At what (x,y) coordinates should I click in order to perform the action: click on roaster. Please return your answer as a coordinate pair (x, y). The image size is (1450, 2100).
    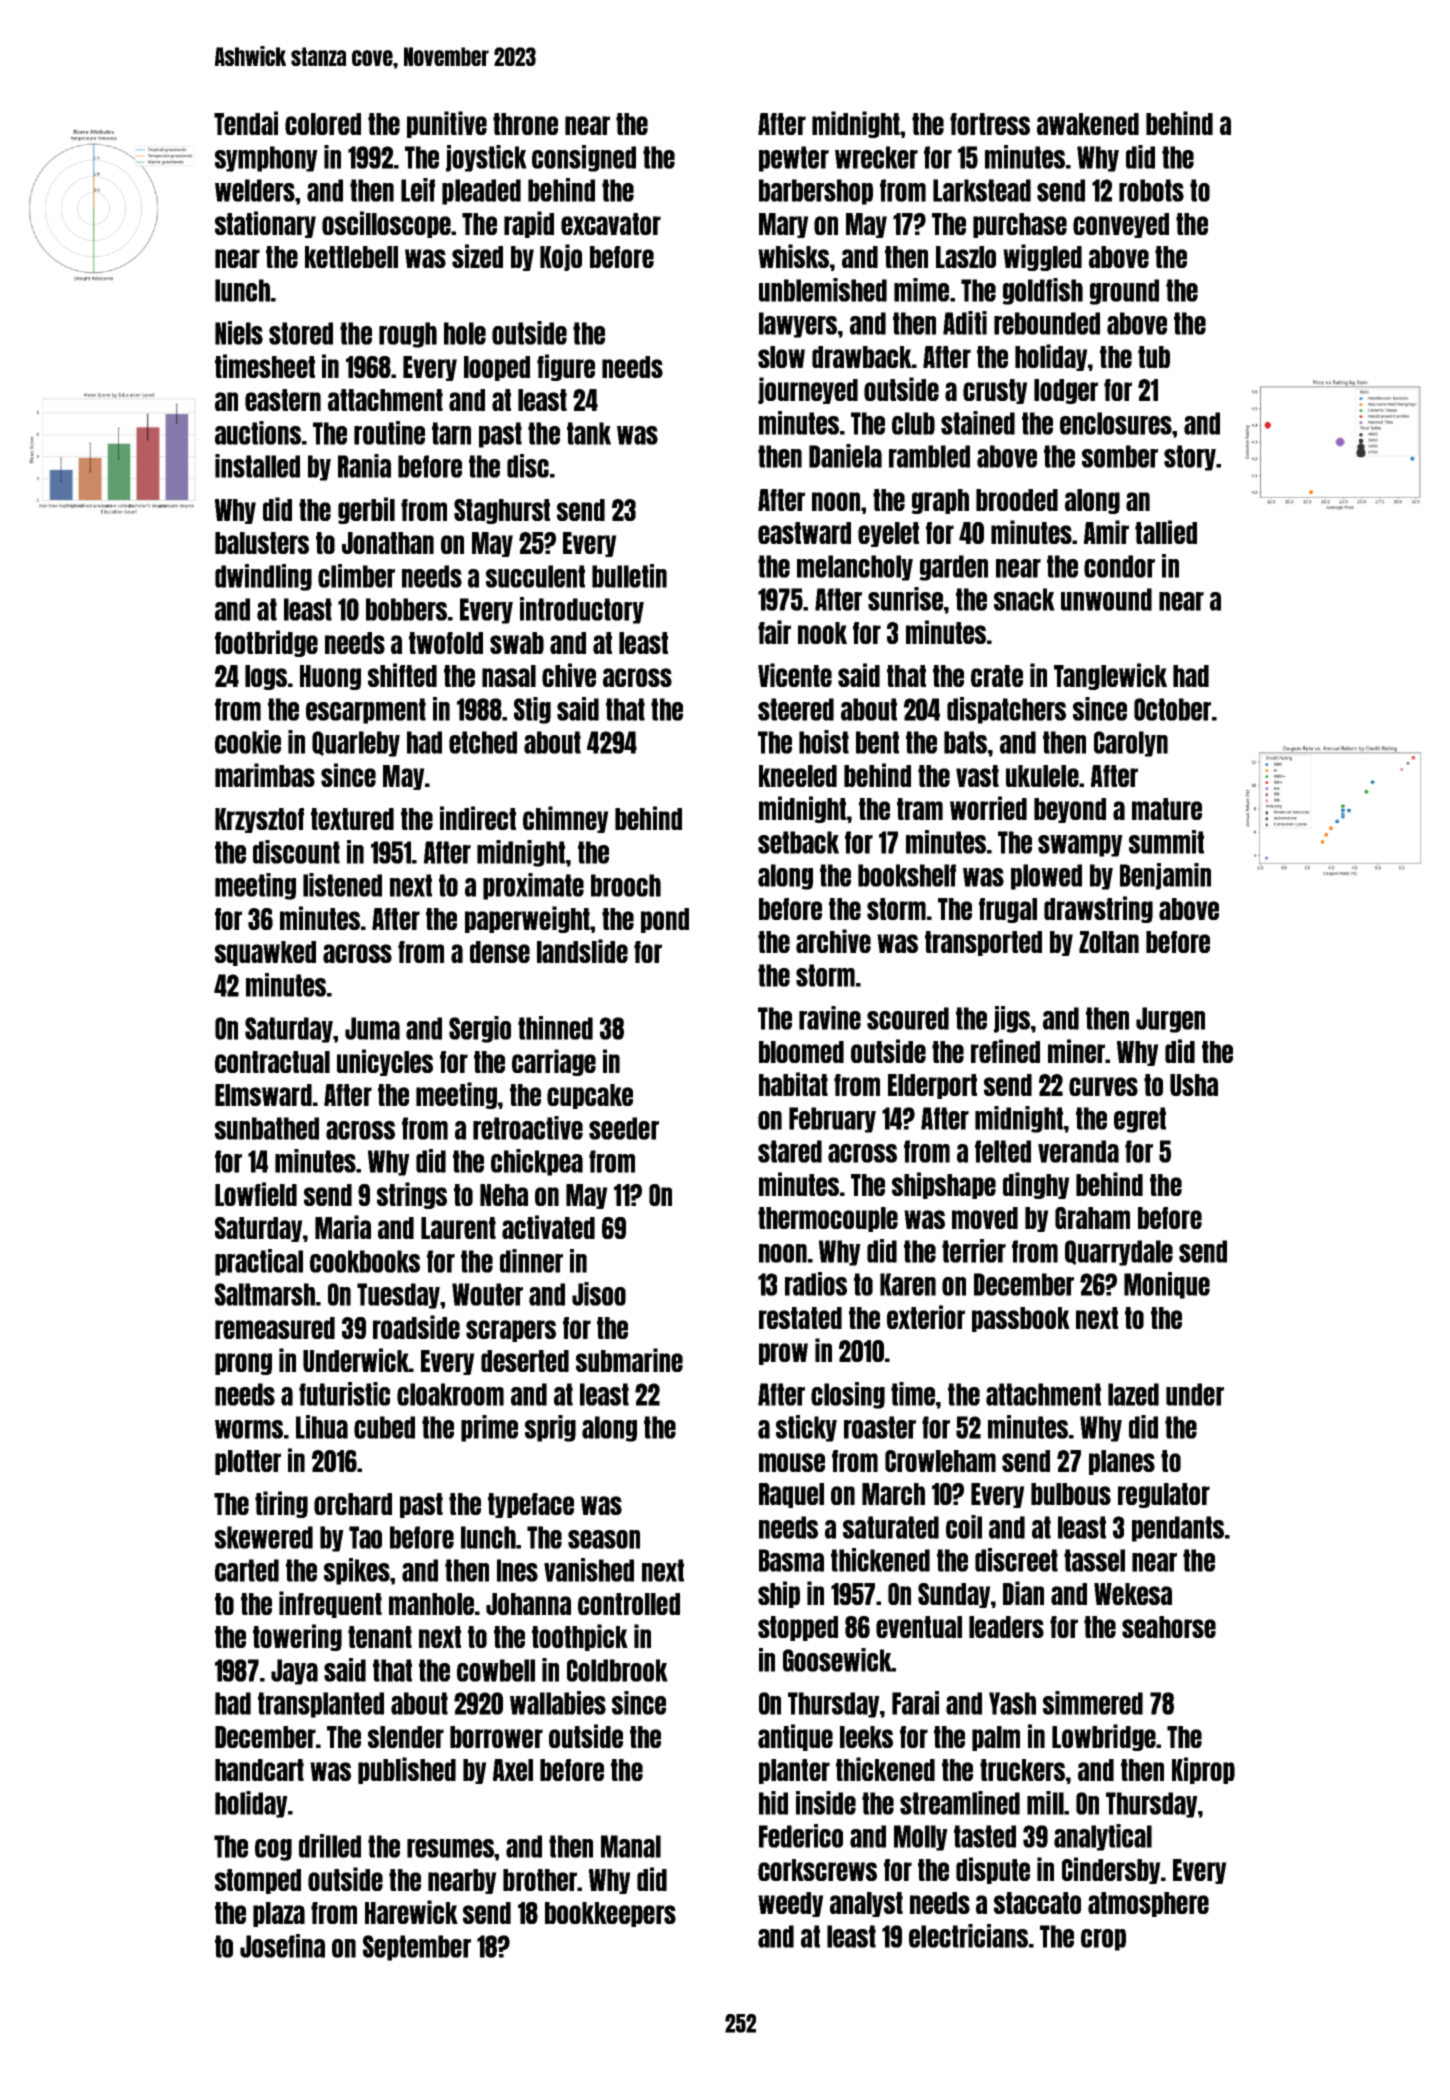
    Looking at the image, I should click on (880, 1427).
